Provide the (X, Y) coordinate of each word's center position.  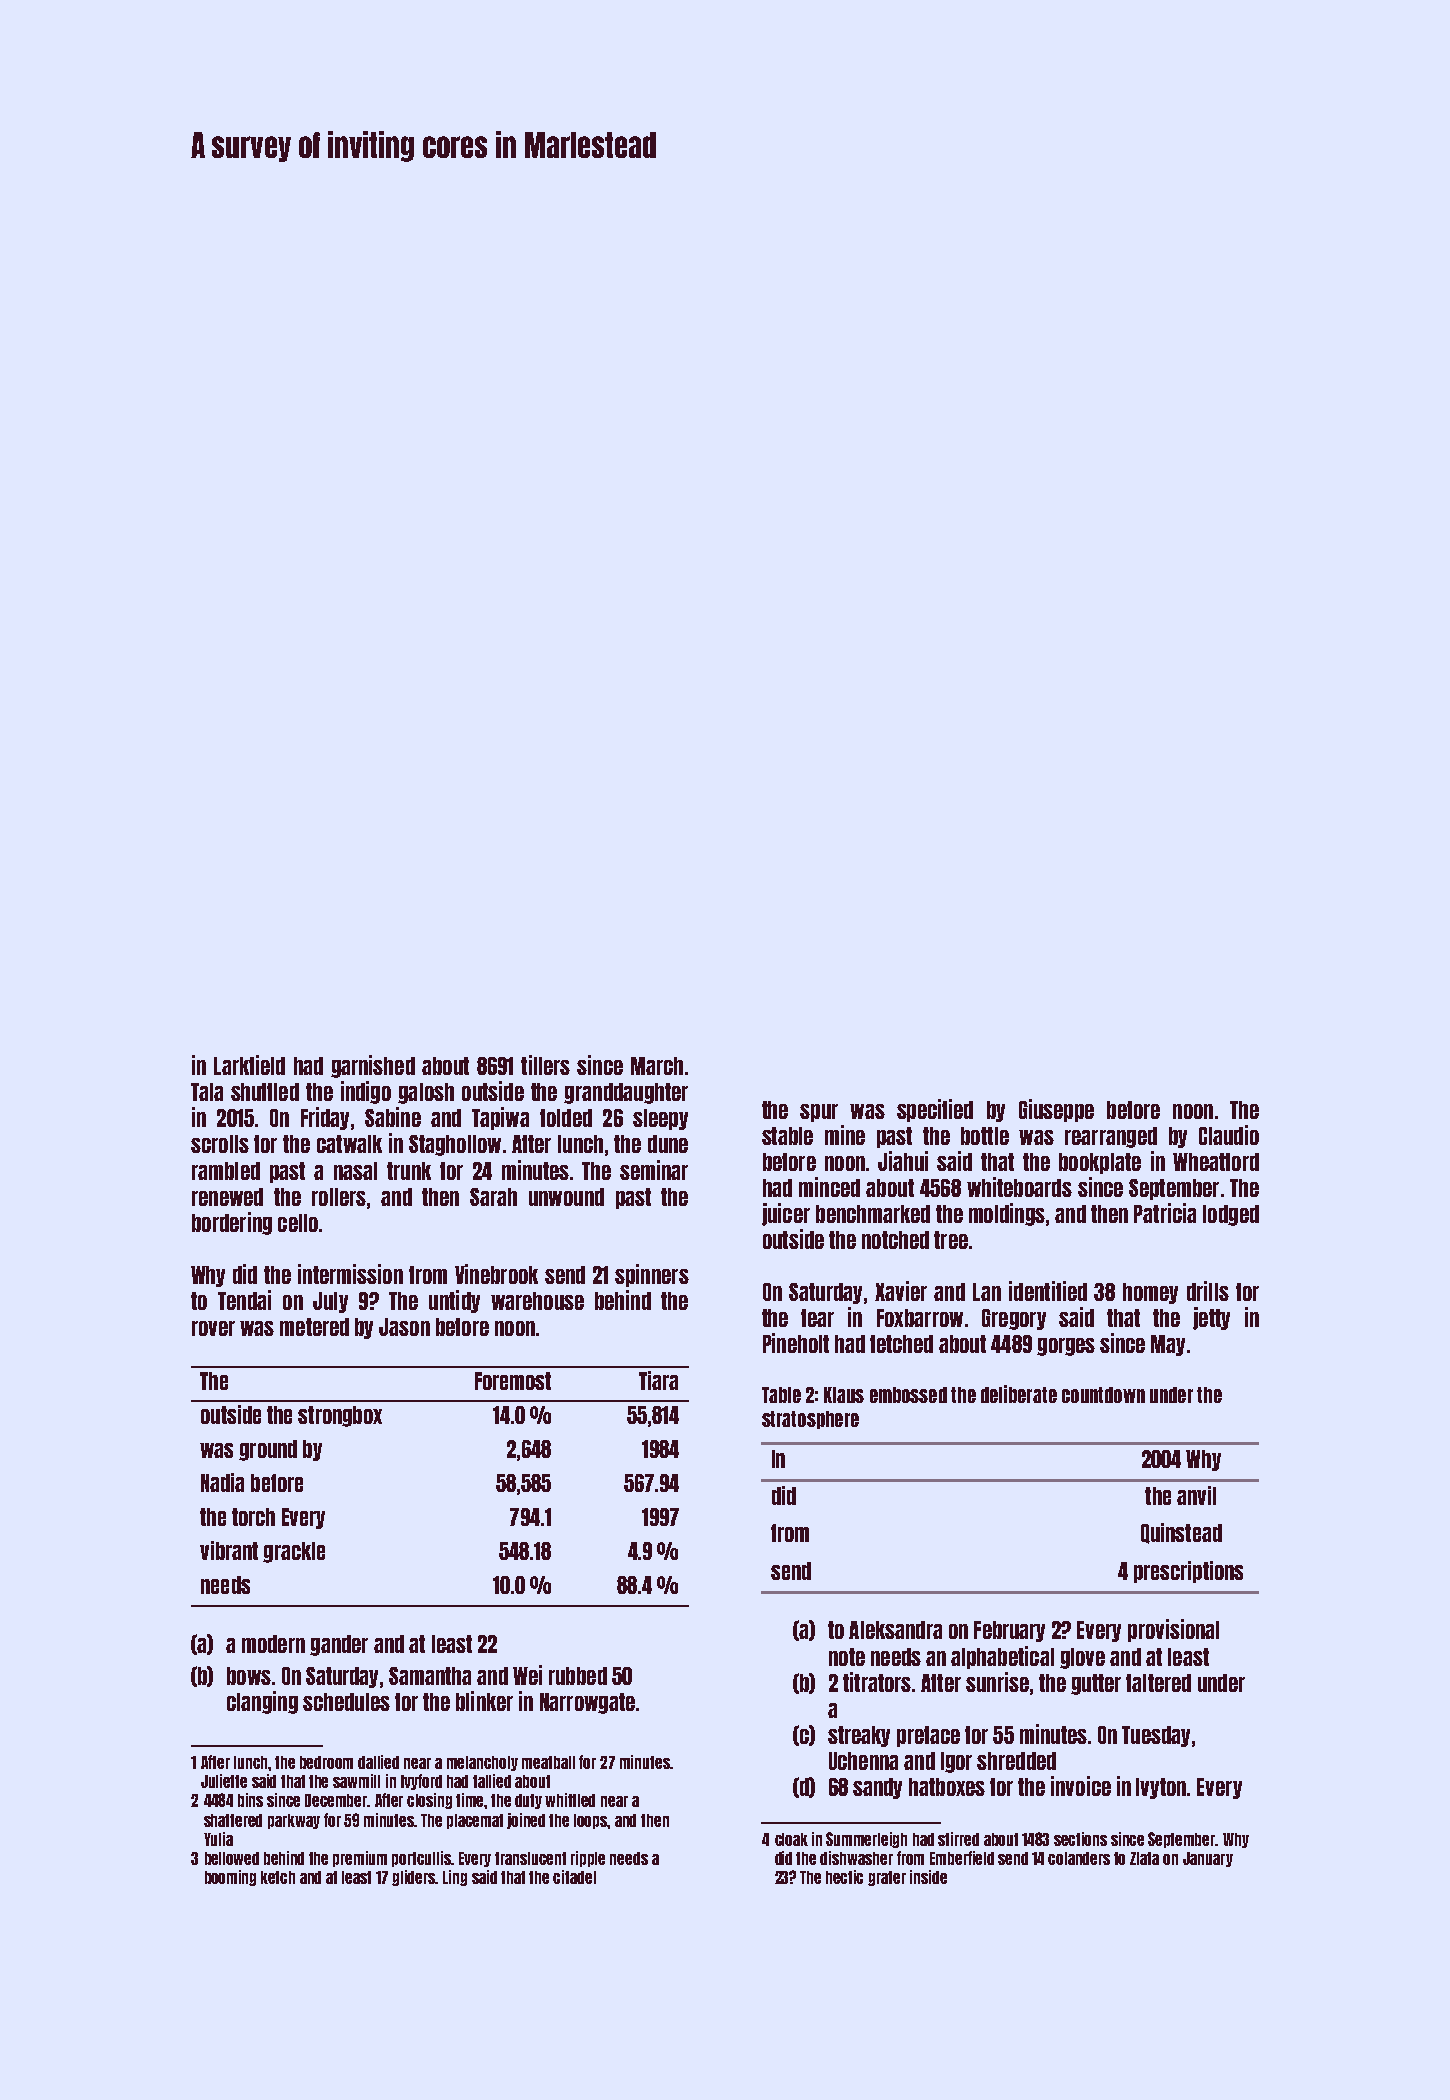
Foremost (513, 1381)
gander (339, 1645)
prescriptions (1188, 1572)
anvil (1196, 1495)
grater (887, 1878)
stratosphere (810, 1420)
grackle (294, 1552)
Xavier (901, 1291)
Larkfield (249, 1065)
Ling (455, 1878)
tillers (545, 1065)
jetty (1211, 1318)
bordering (232, 1223)
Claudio (1229, 1135)
